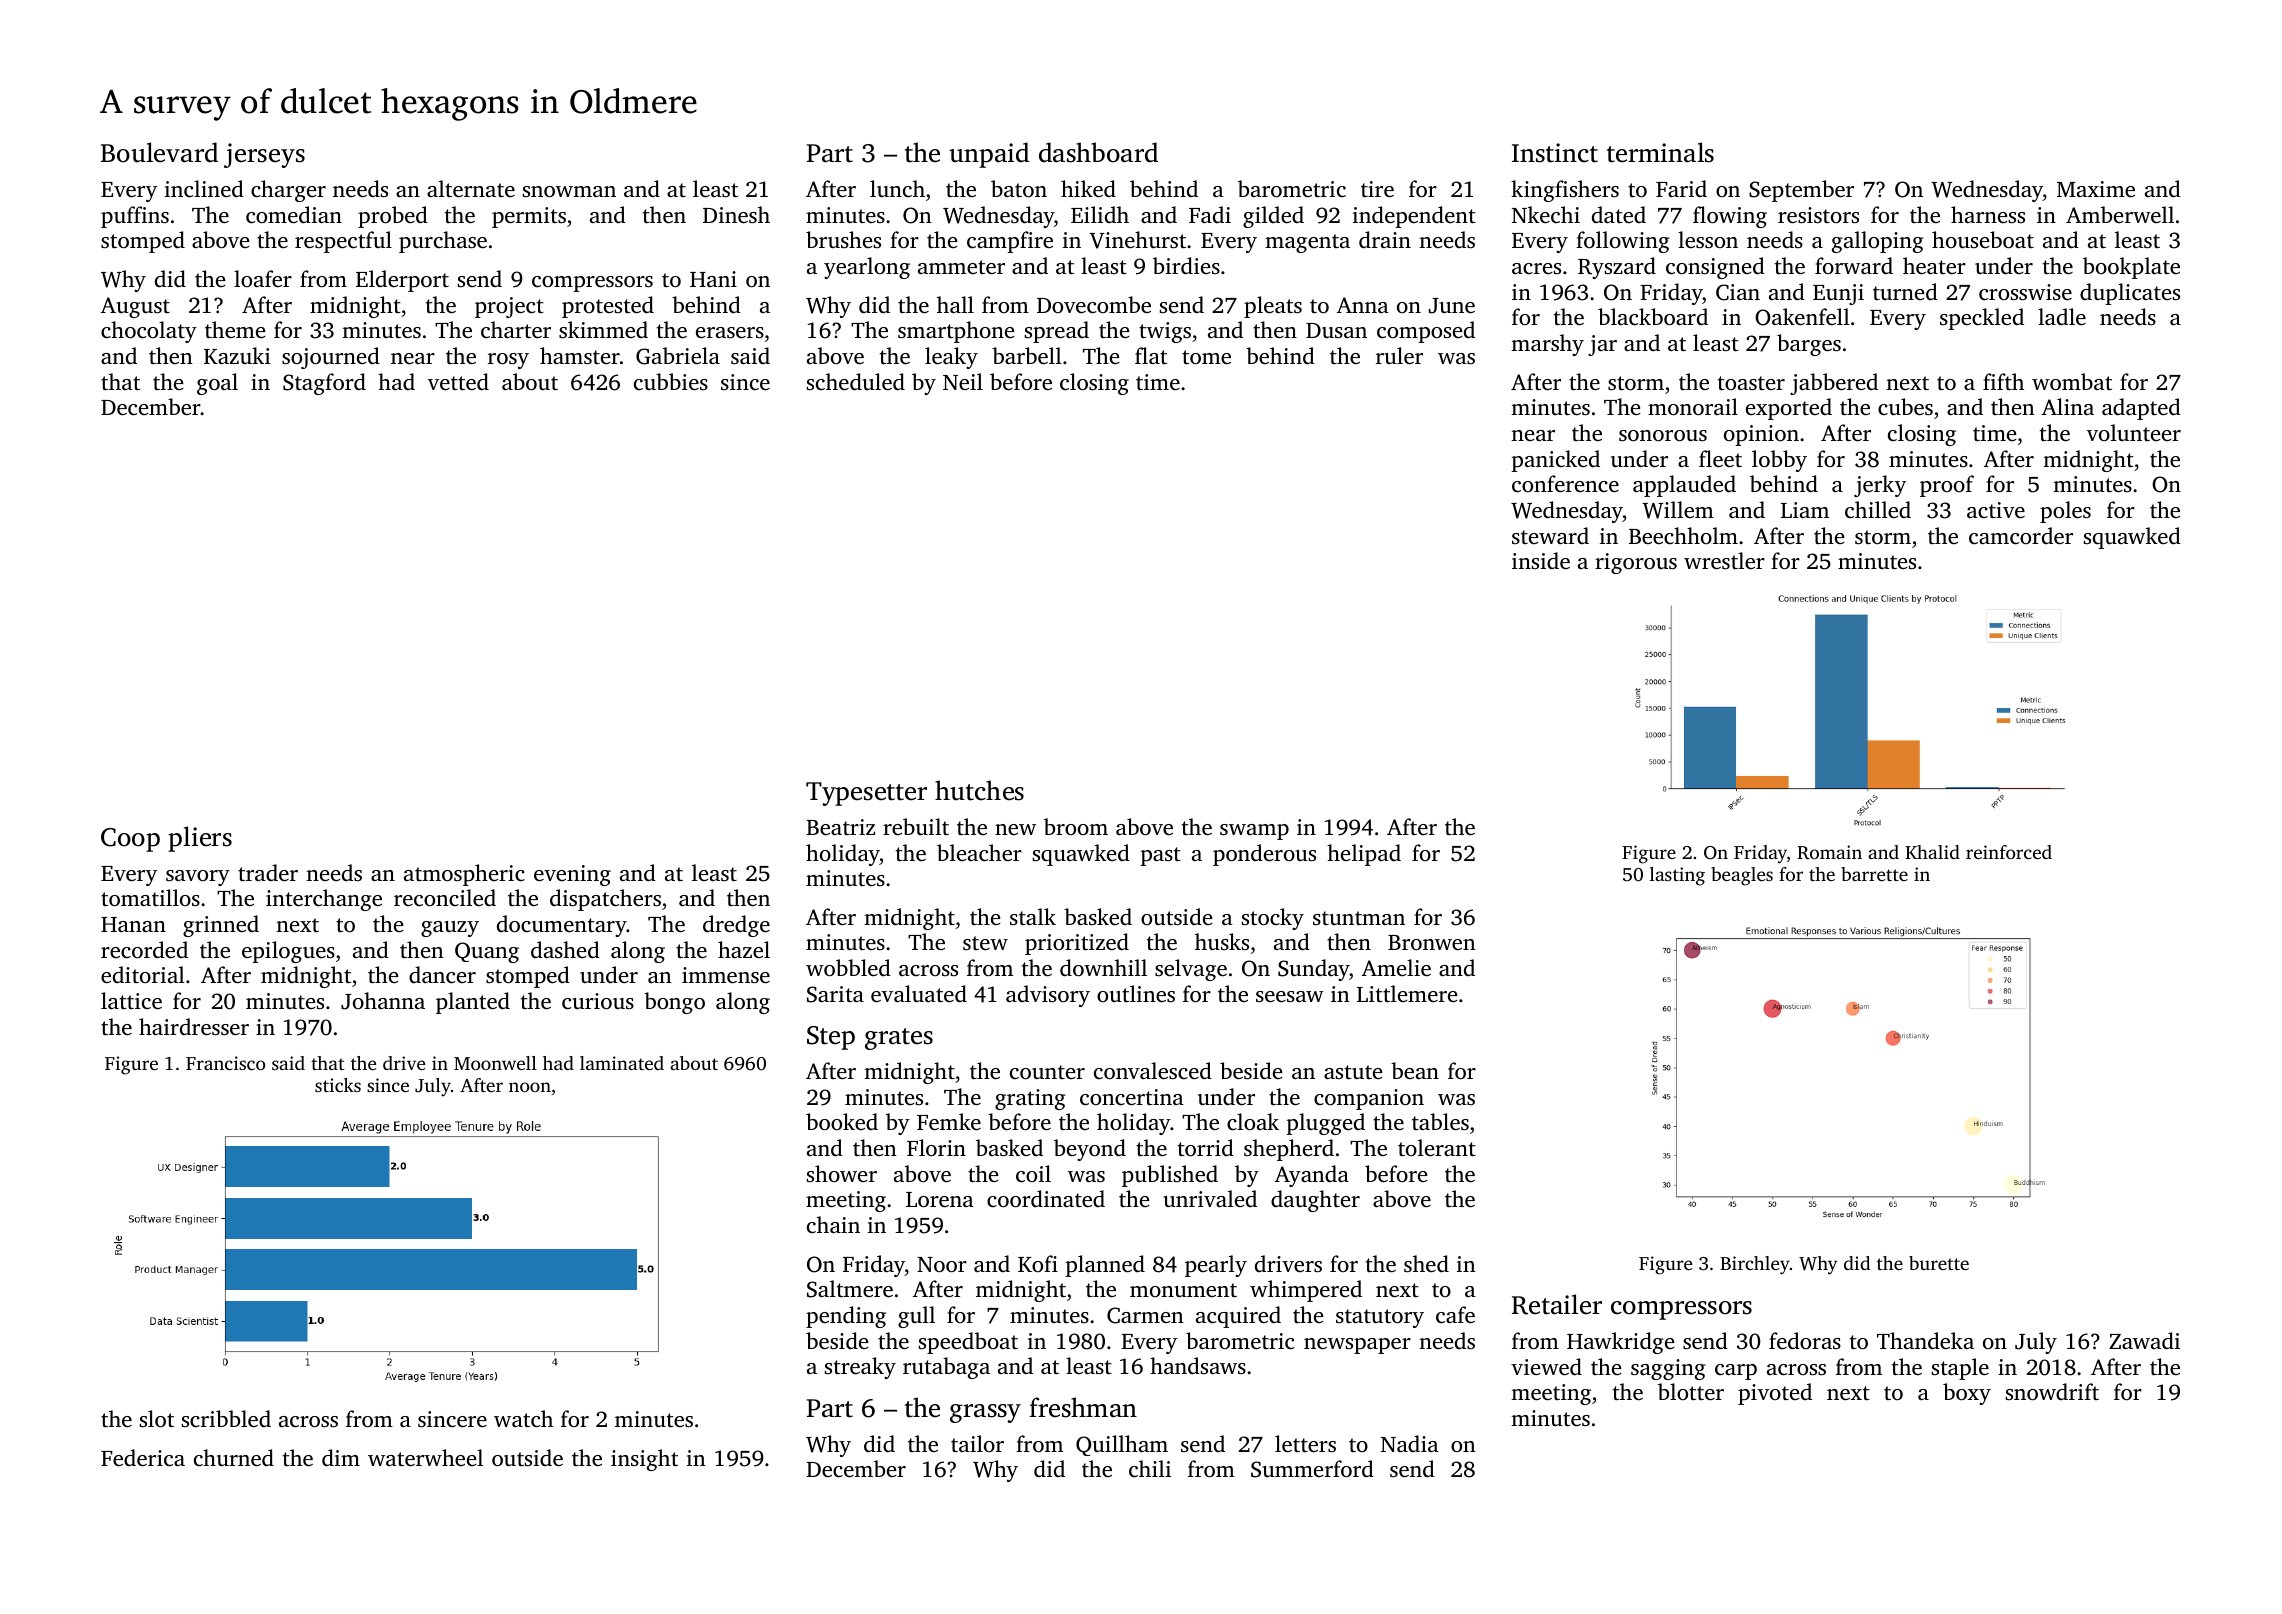 This screenshot has height=1614, width=2282. What do you see at coordinates (985, 1413) in the screenshot?
I see `grassy` at bounding box center [985, 1413].
